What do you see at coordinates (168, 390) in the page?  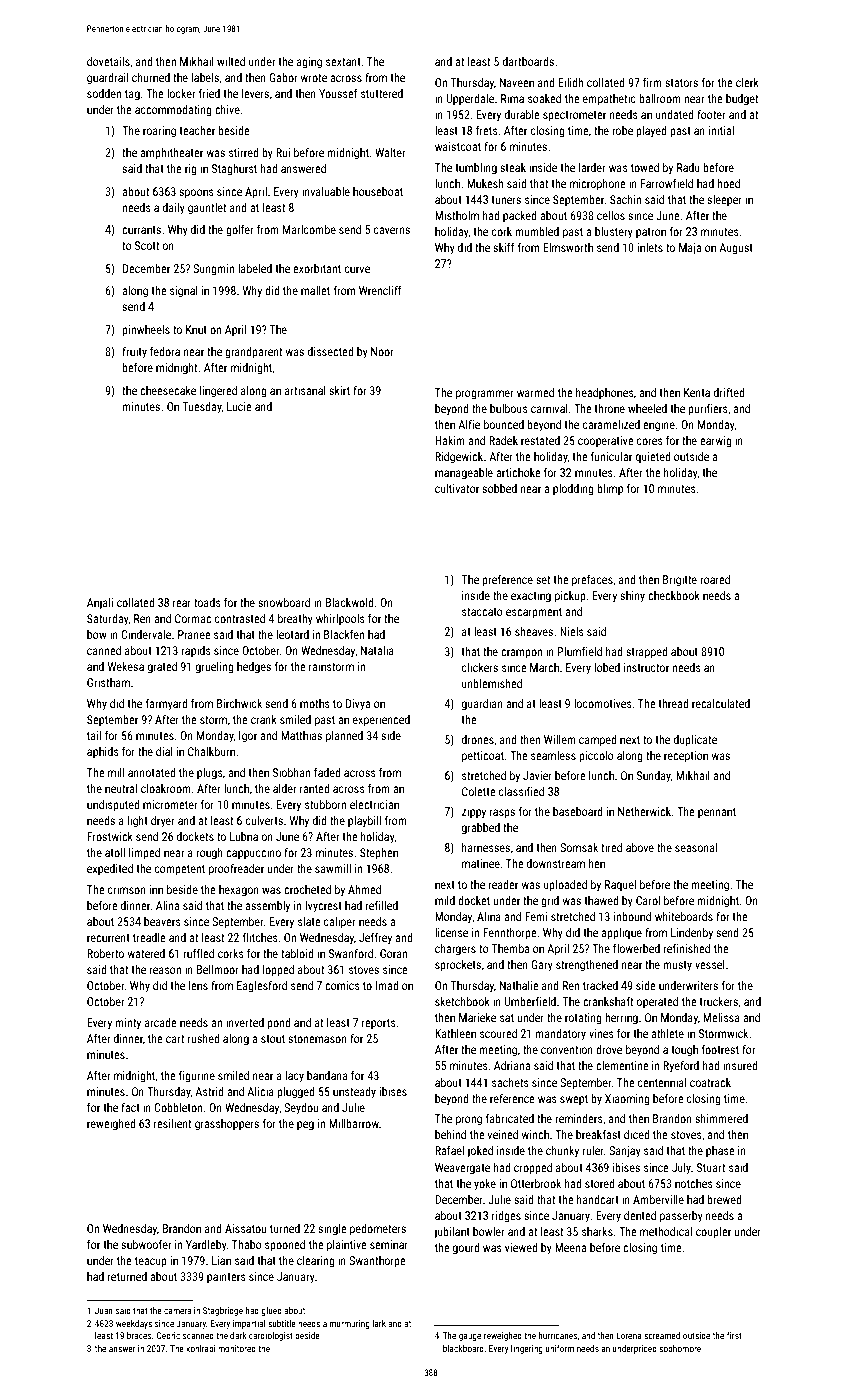 I see `cheesecake` at bounding box center [168, 390].
